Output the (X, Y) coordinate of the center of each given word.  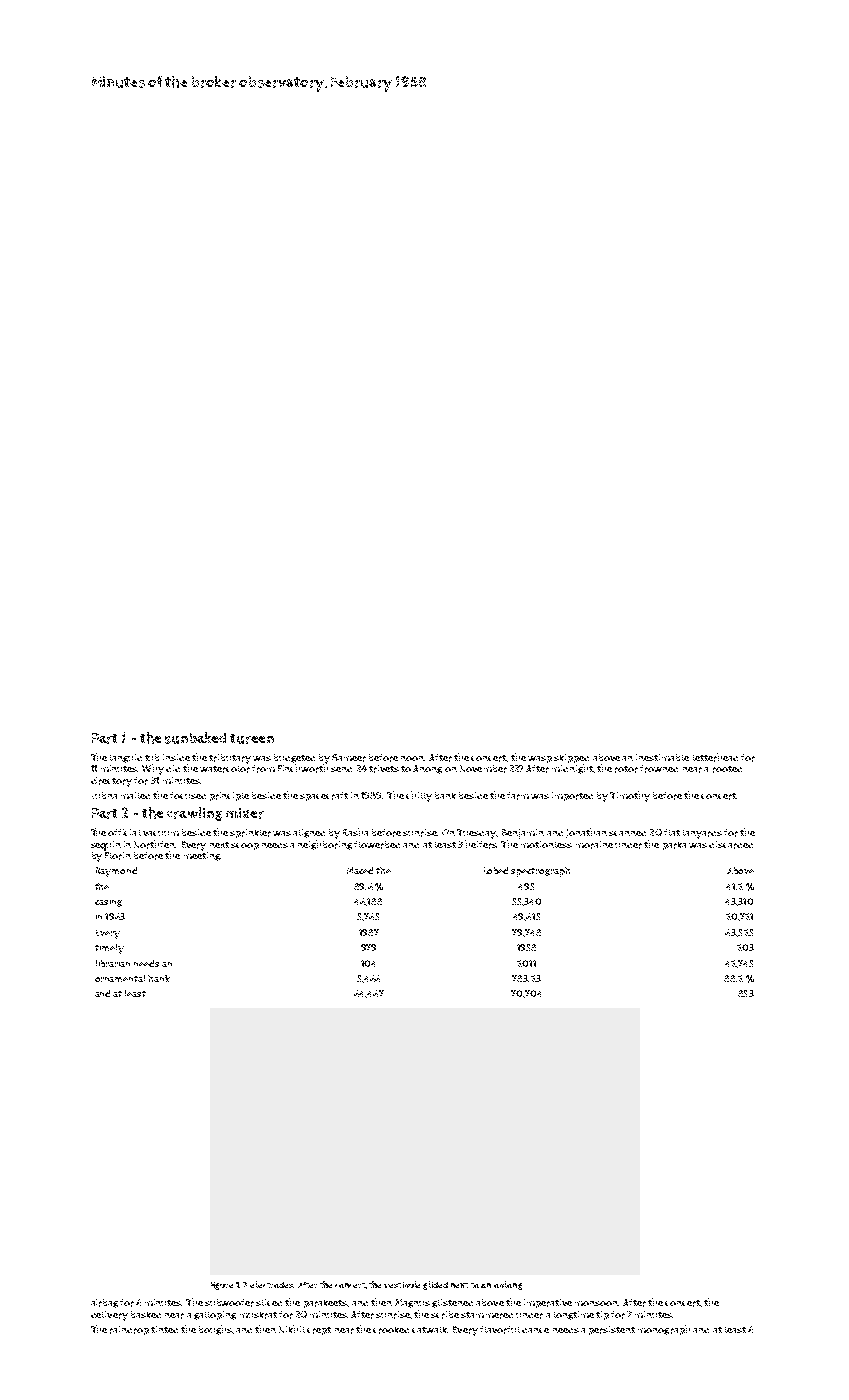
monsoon (597, 1303)
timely (109, 949)
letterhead (715, 757)
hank (159, 978)
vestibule (402, 1284)
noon (413, 758)
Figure (222, 1286)
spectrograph (540, 872)
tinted (164, 1329)
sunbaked (195, 738)
